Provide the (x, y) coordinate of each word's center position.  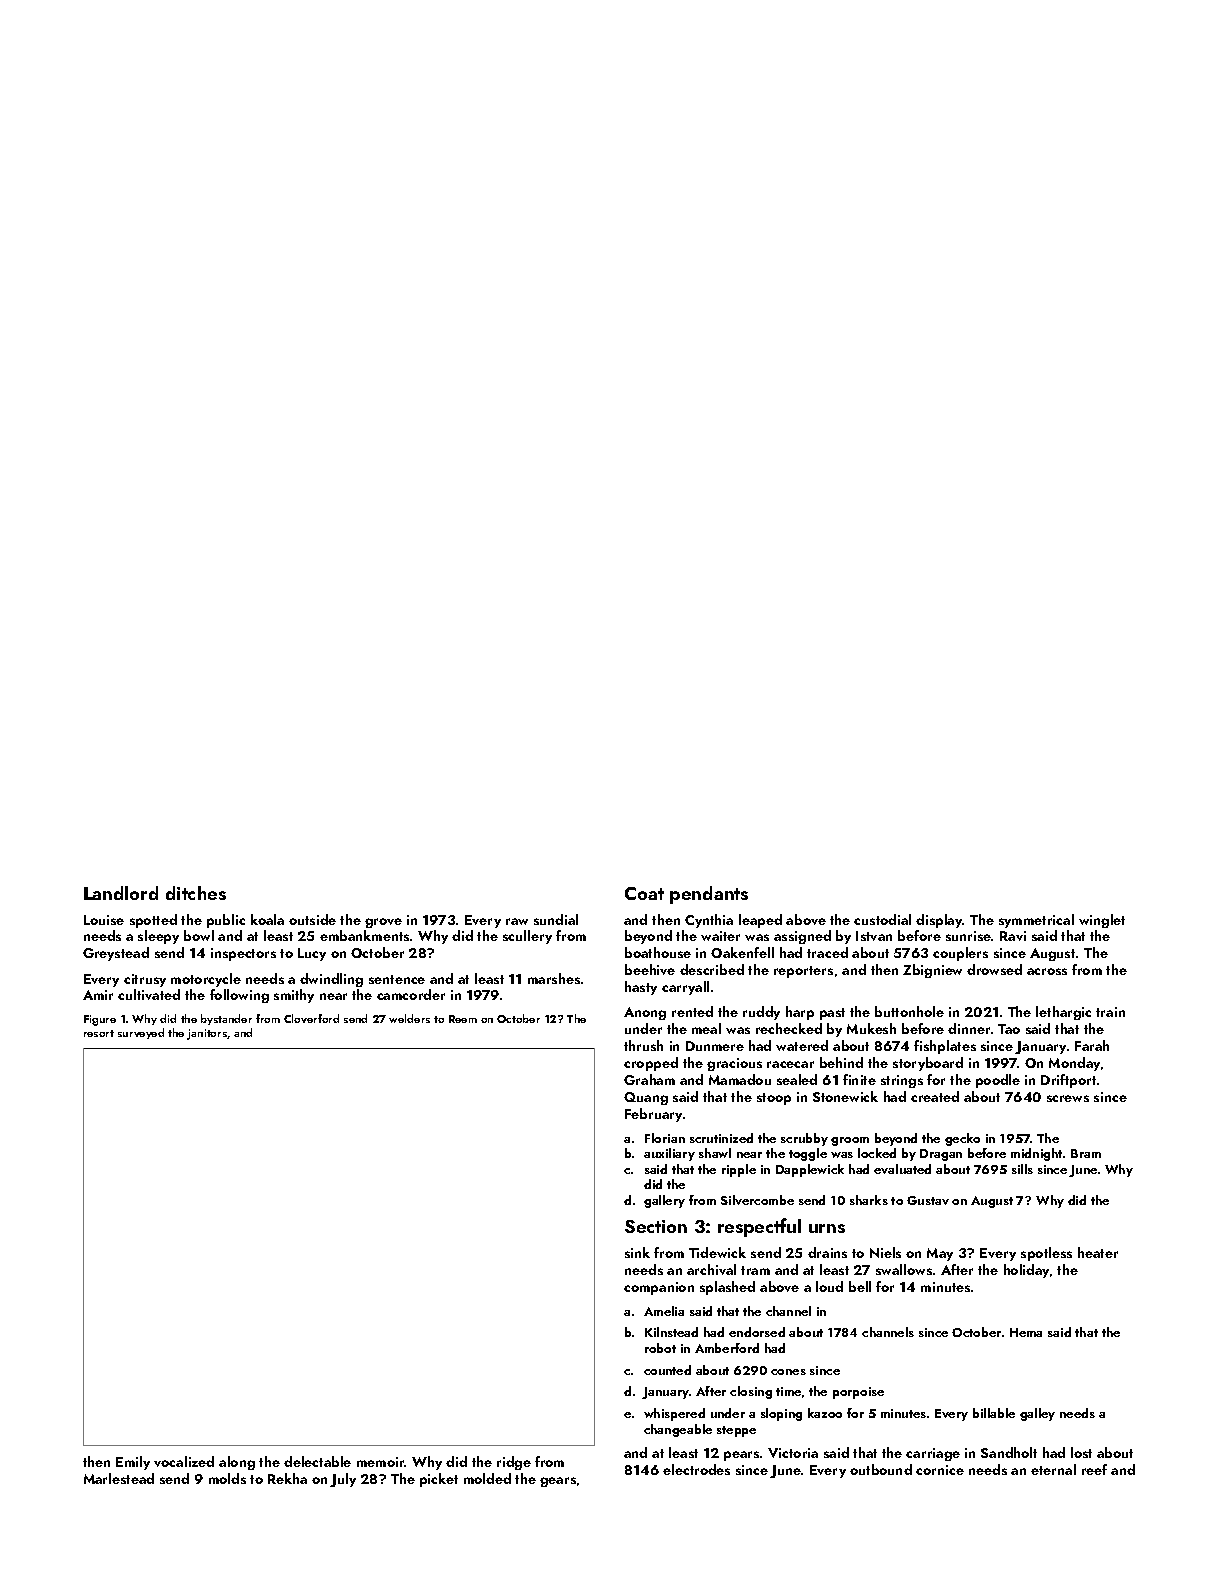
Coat (644, 893)
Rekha (287, 1478)
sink (637, 1252)
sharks (869, 1200)
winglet (1102, 921)
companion (659, 1288)
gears (558, 1482)
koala (267, 919)
